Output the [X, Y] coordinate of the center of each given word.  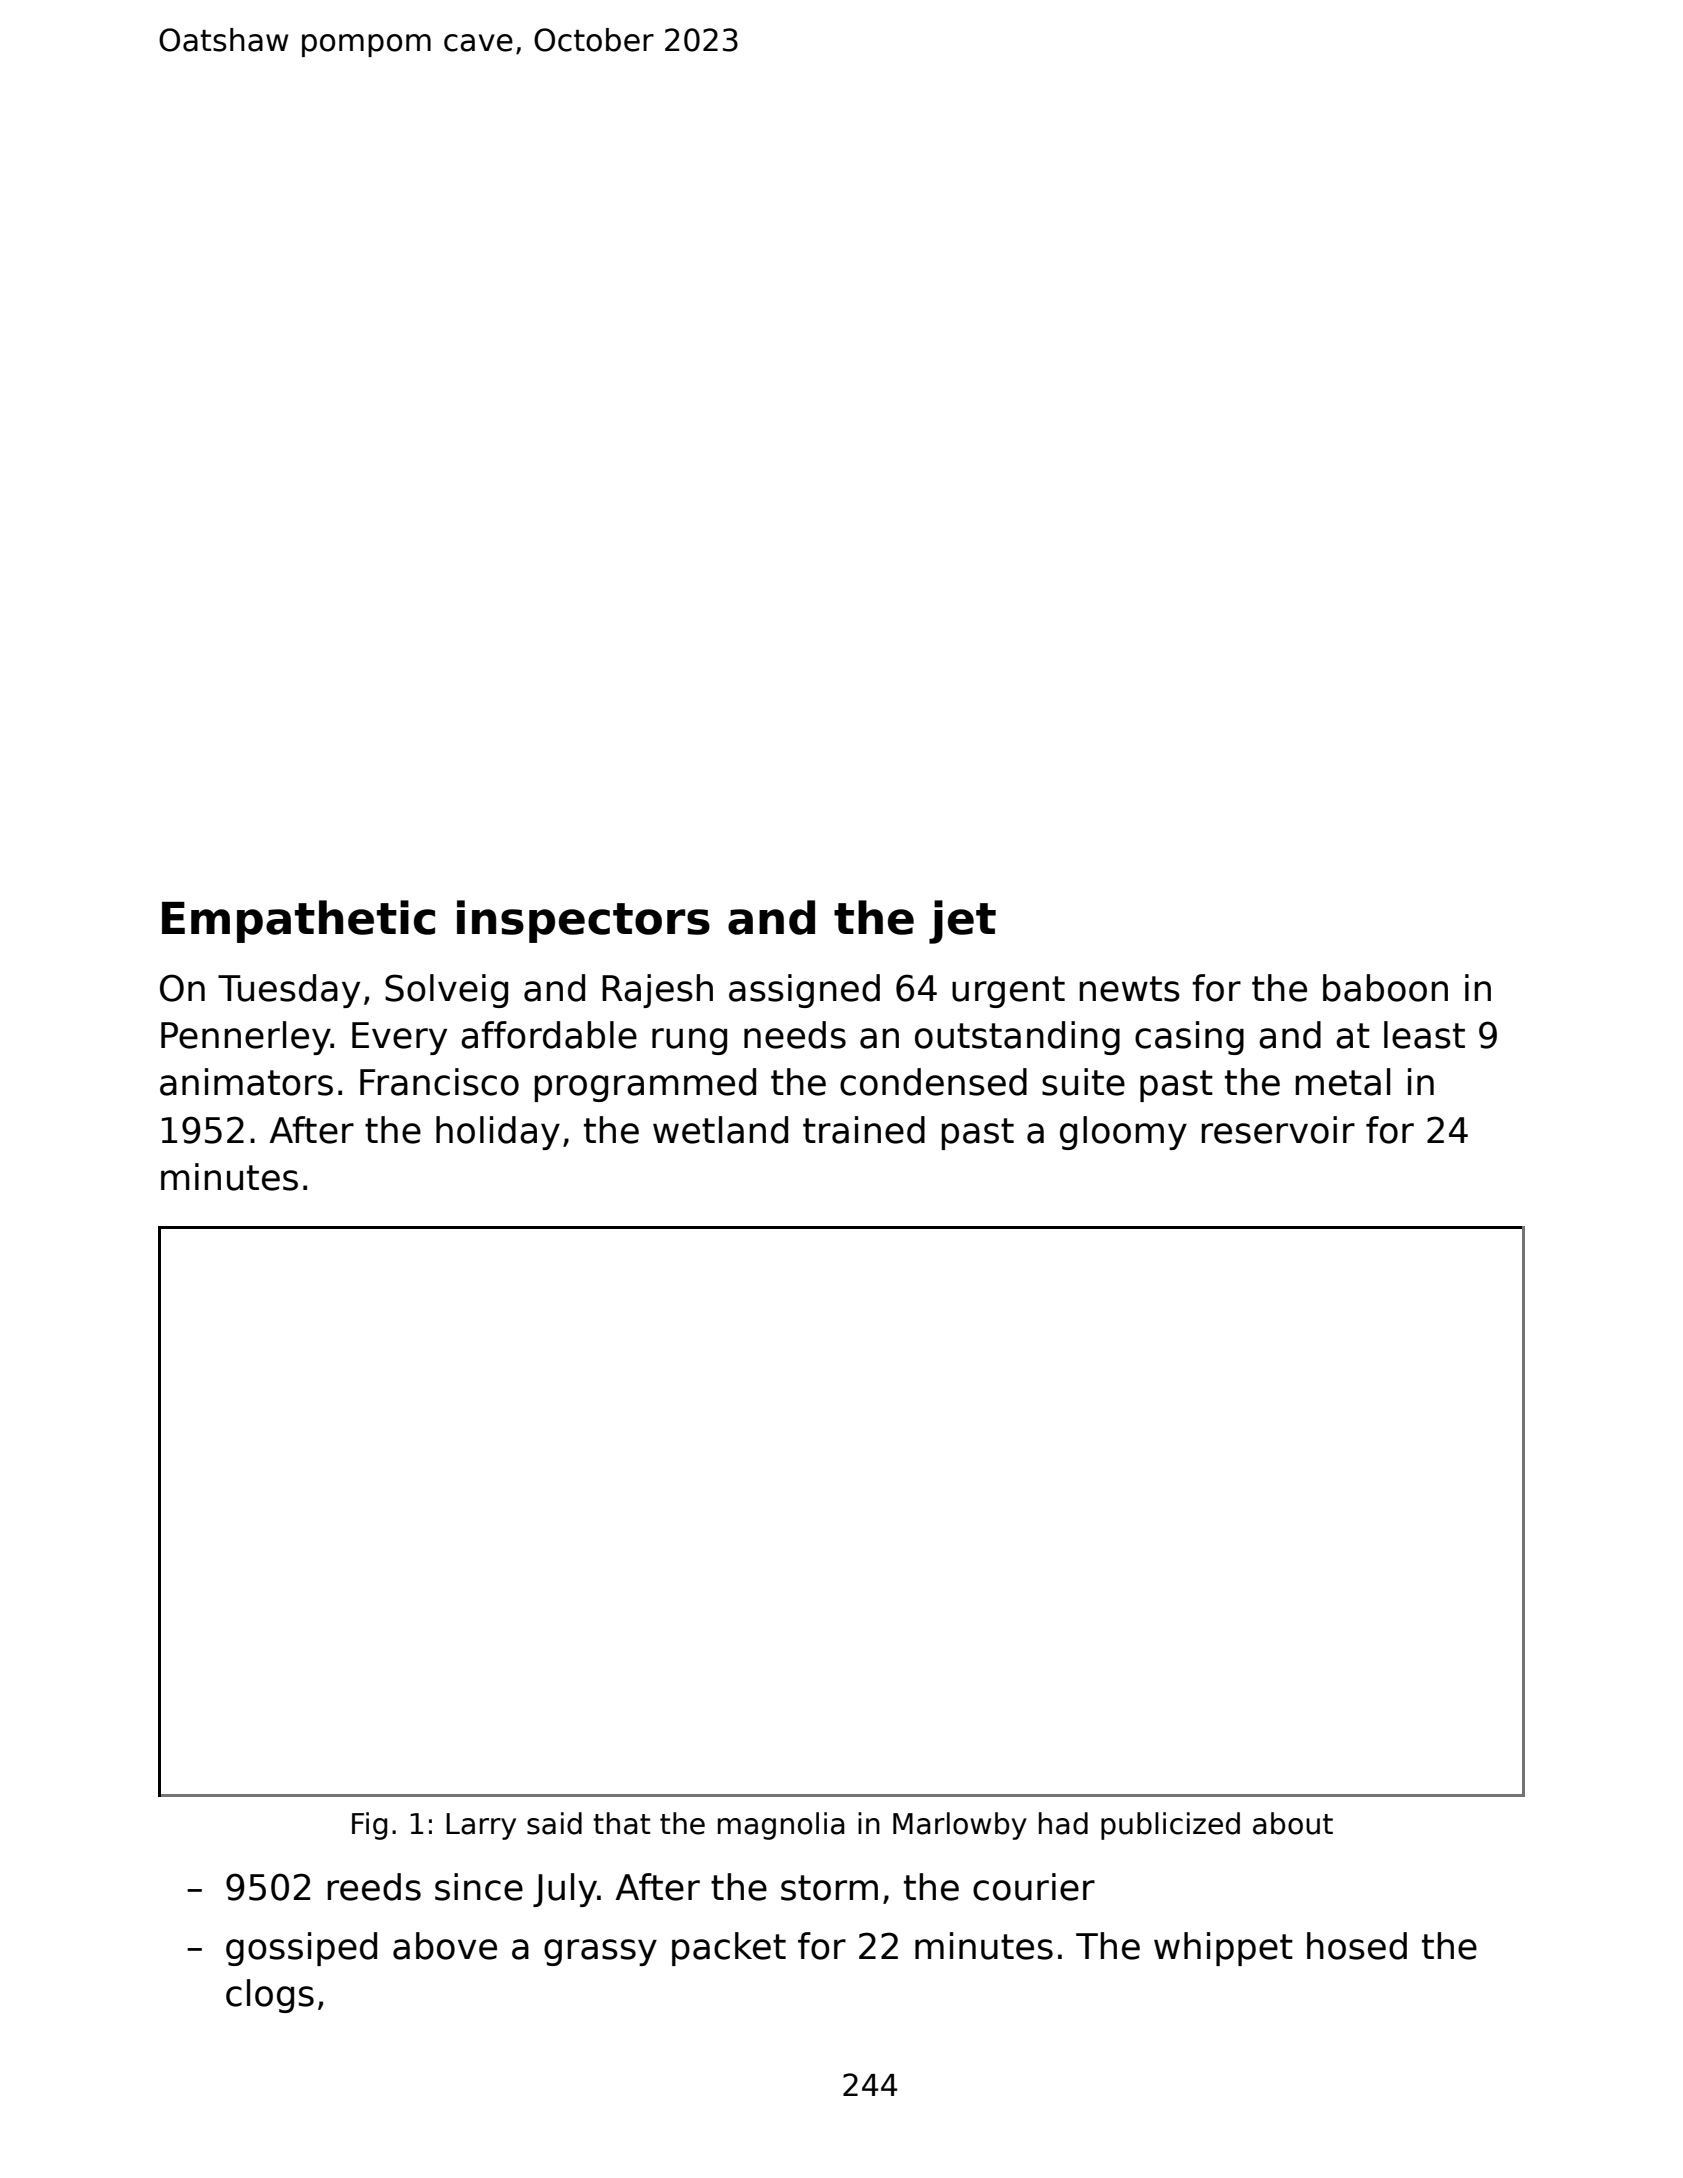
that [621, 1823]
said [554, 1823]
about [1293, 1823]
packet [729, 1949]
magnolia [781, 1826]
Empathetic [298, 921]
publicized [1170, 1826]
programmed [645, 1085]
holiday [498, 1133]
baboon [1385, 988]
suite [1083, 1082]
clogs [270, 1996]
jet [962, 922]
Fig [369, 1826]
